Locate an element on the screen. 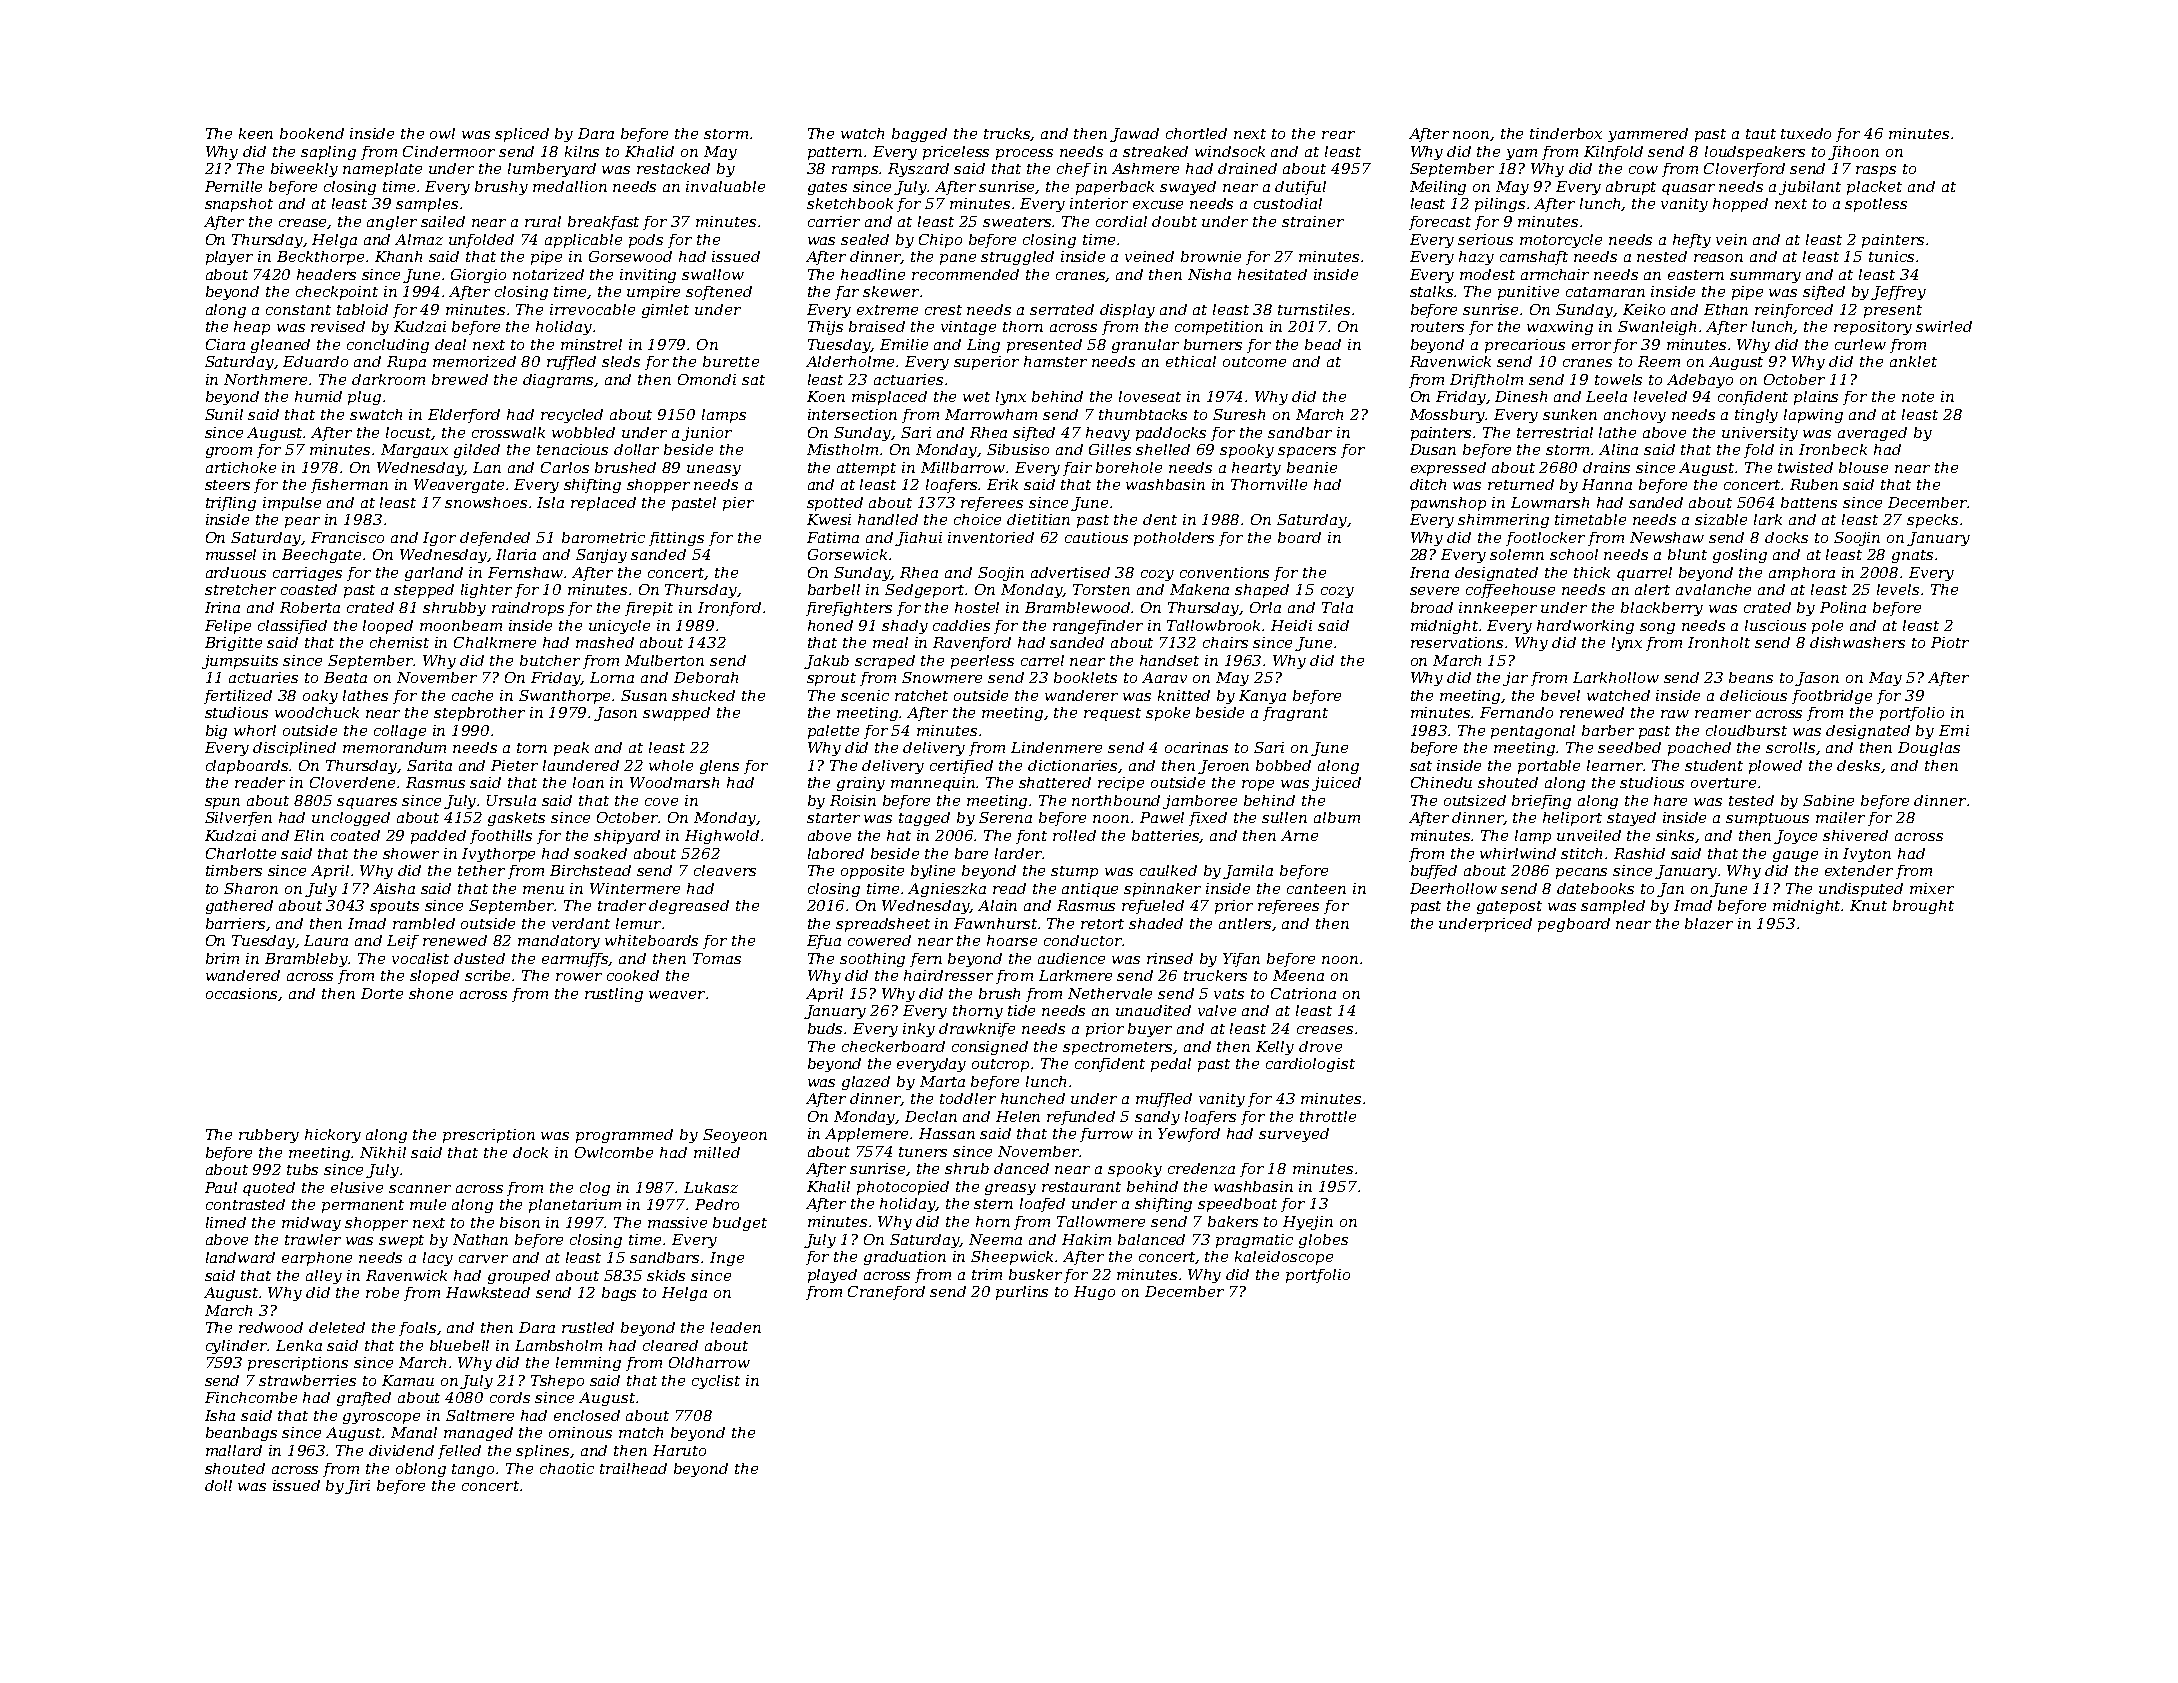 The image size is (2178, 1683). inky is located at coordinates (919, 1030).
